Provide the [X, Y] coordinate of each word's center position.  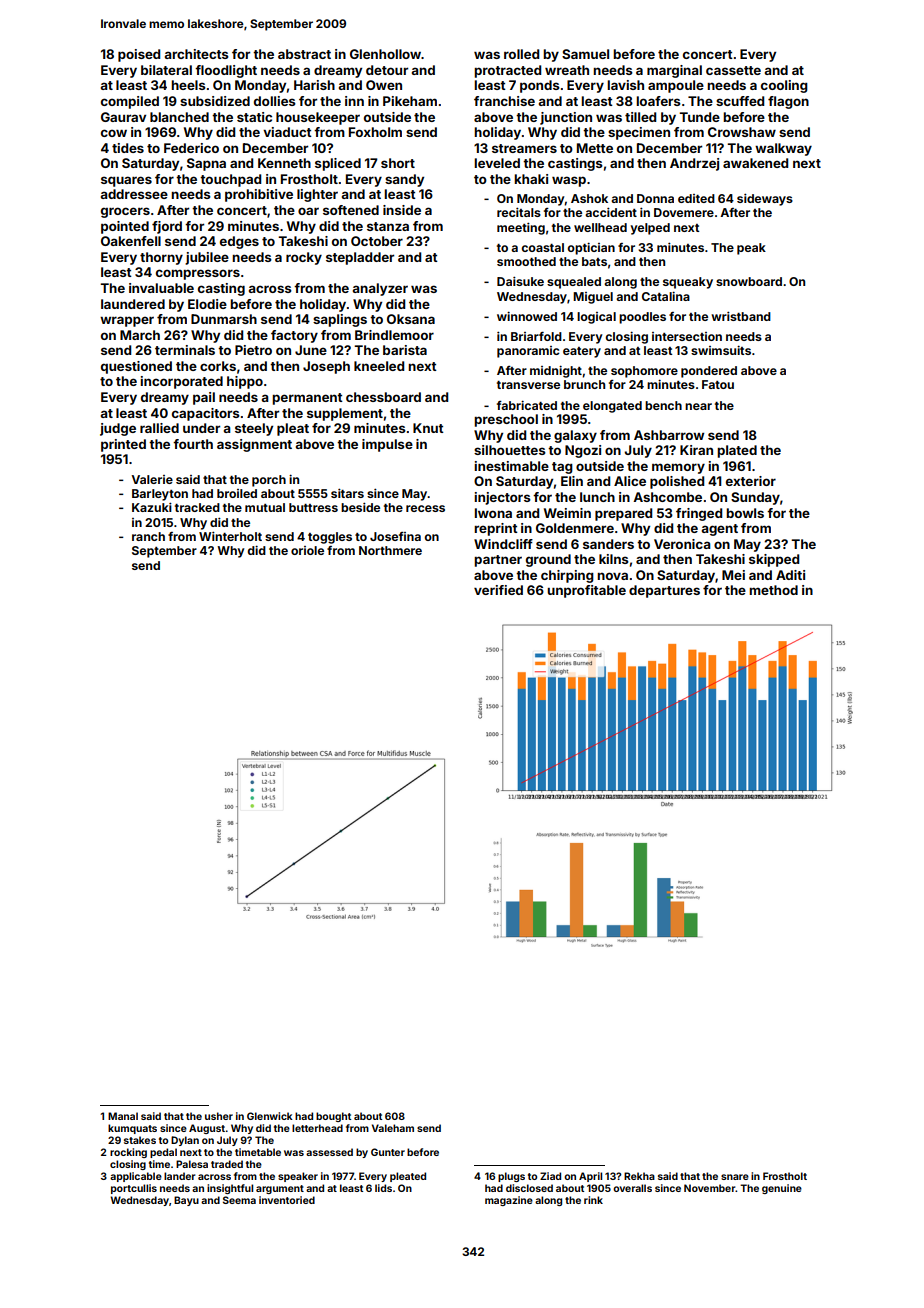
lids [383, 1188]
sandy [404, 180]
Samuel [585, 54]
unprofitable [586, 591]
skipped [774, 560]
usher [219, 1116]
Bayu [186, 1201]
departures [664, 591]
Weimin [567, 513]
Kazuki [152, 507]
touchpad [230, 180]
